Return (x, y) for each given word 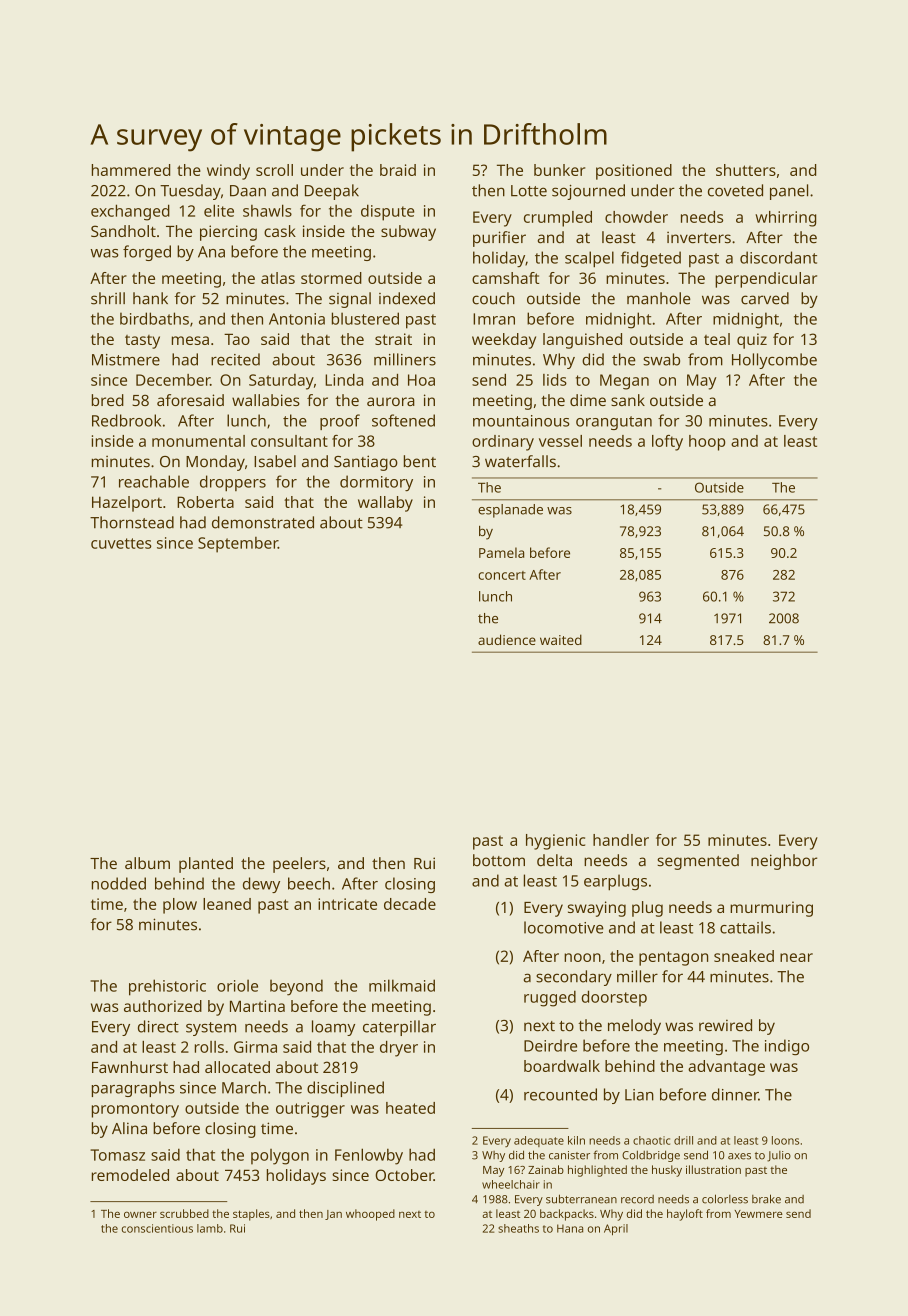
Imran (494, 319)
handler (621, 840)
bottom (499, 860)
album (147, 863)
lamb (210, 1228)
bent (420, 461)
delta (554, 860)
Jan (333, 1215)
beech (309, 883)
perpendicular (766, 280)
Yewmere (758, 1214)
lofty (667, 443)
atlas (278, 278)
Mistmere (126, 360)
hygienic (555, 842)
